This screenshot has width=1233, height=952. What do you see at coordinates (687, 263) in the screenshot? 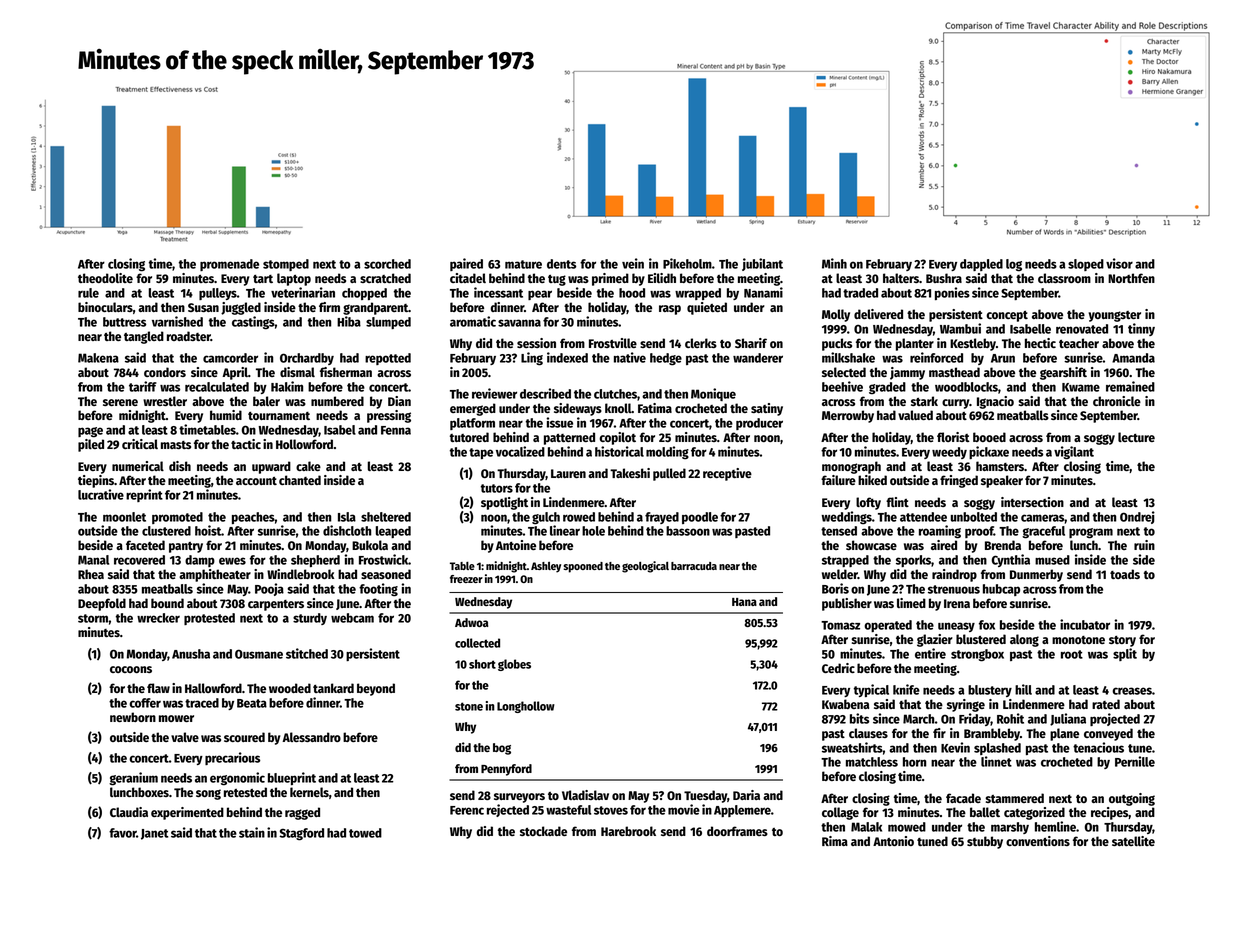
I see `Pikeholm` at bounding box center [687, 263].
